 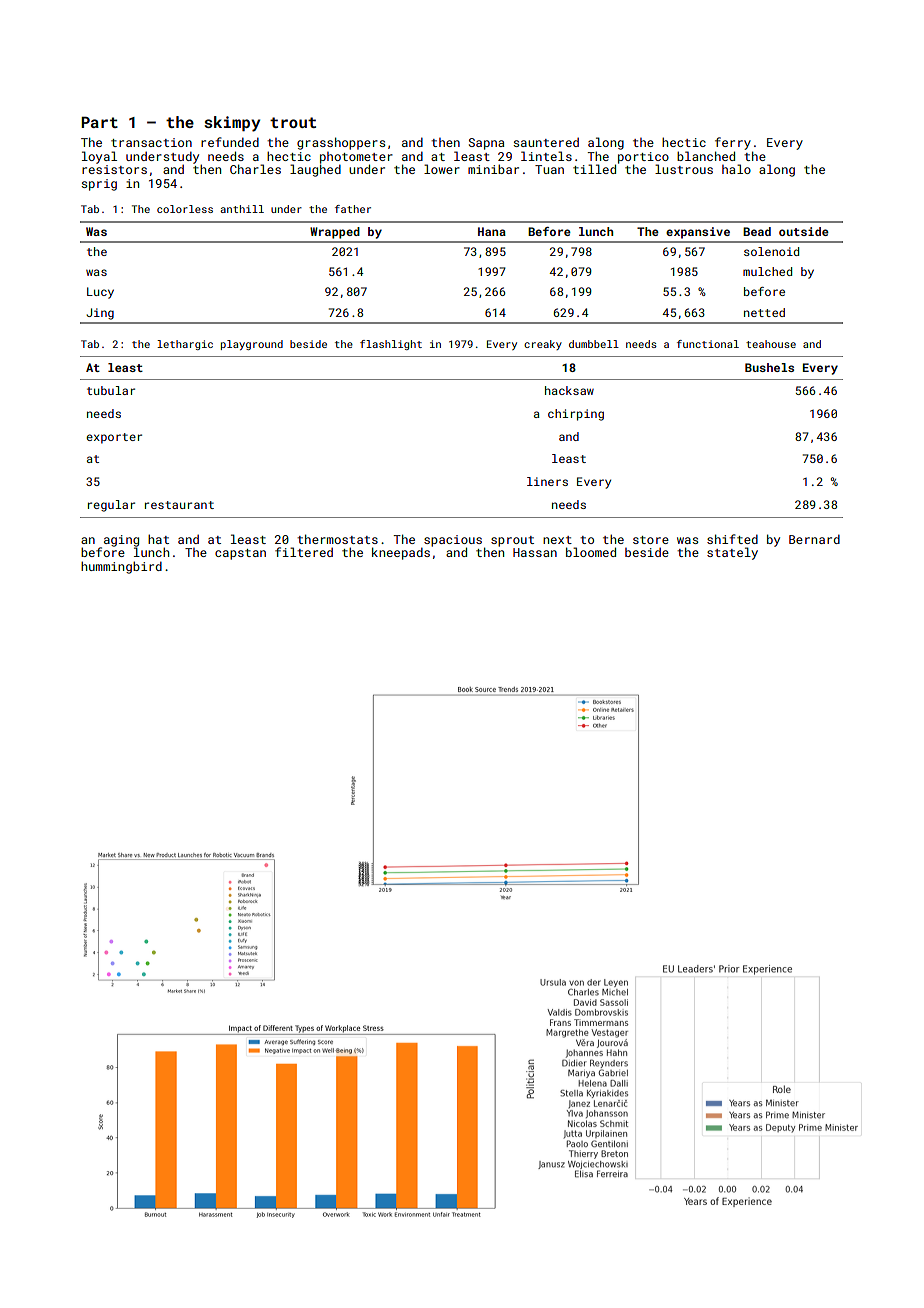 I want to click on Bushels, so click(x=769, y=367).
